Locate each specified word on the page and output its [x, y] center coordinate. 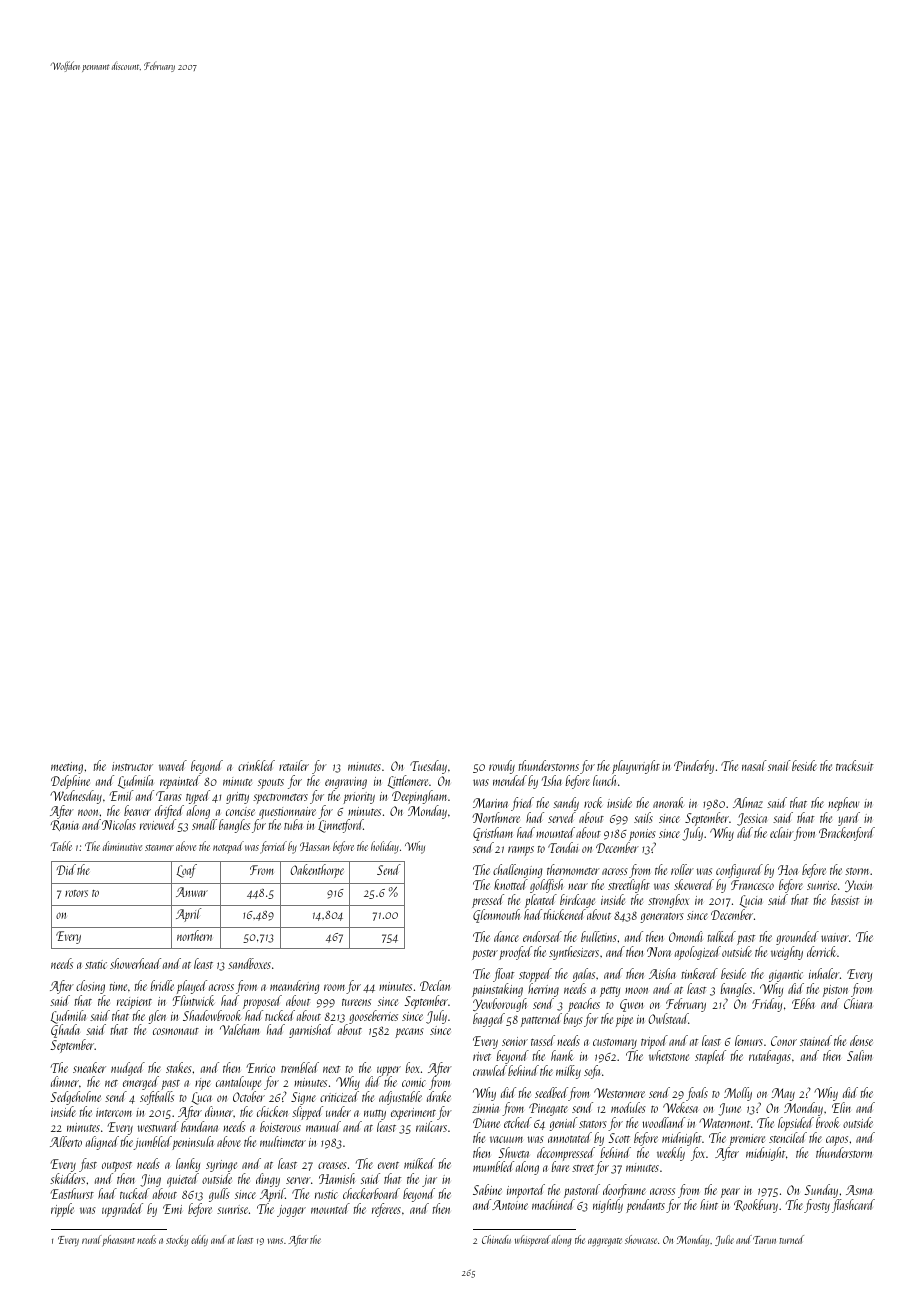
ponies [642, 835]
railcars [431, 1126]
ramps [521, 851]
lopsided [796, 1124]
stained [816, 1040]
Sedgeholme [75, 1098]
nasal [754, 765]
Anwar [192, 892]
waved [173, 765]
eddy [199, 1241]
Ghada [65, 1031]
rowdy [502, 767]
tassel [543, 1040]
